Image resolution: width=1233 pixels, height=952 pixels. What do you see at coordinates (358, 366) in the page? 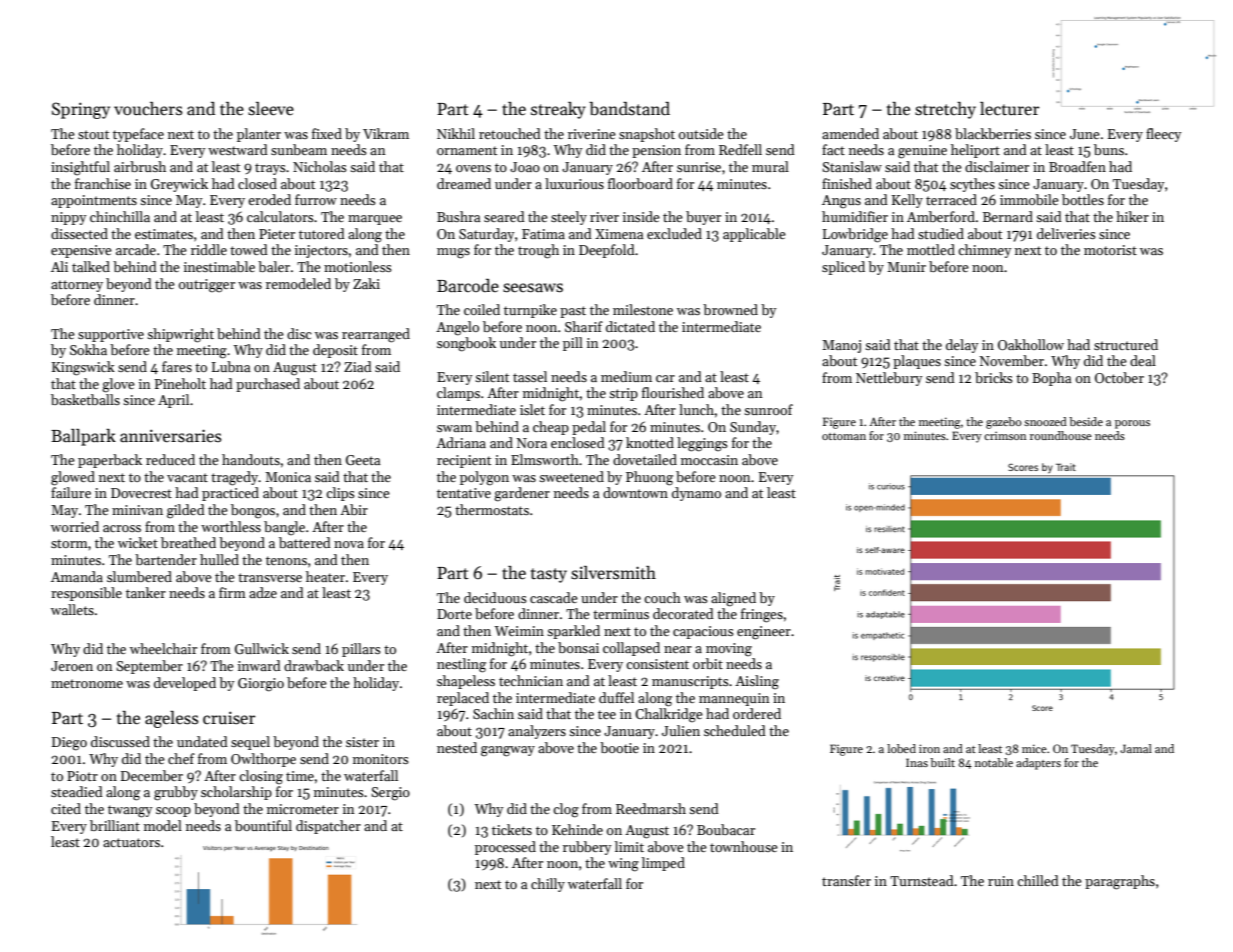
I see `Ziad` at bounding box center [358, 366].
